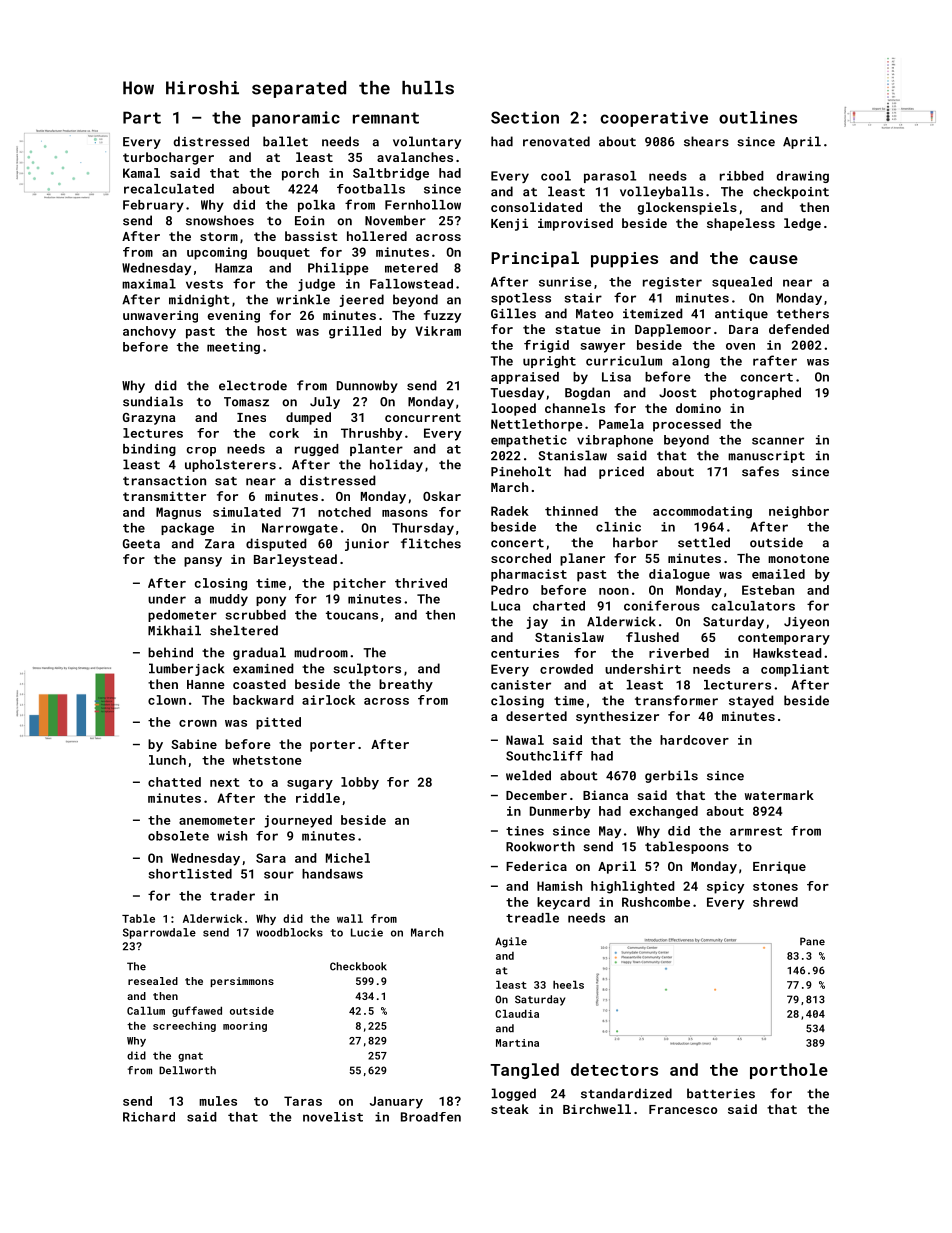  What do you see at coordinates (300, 174) in the screenshot?
I see `porch` at bounding box center [300, 174].
